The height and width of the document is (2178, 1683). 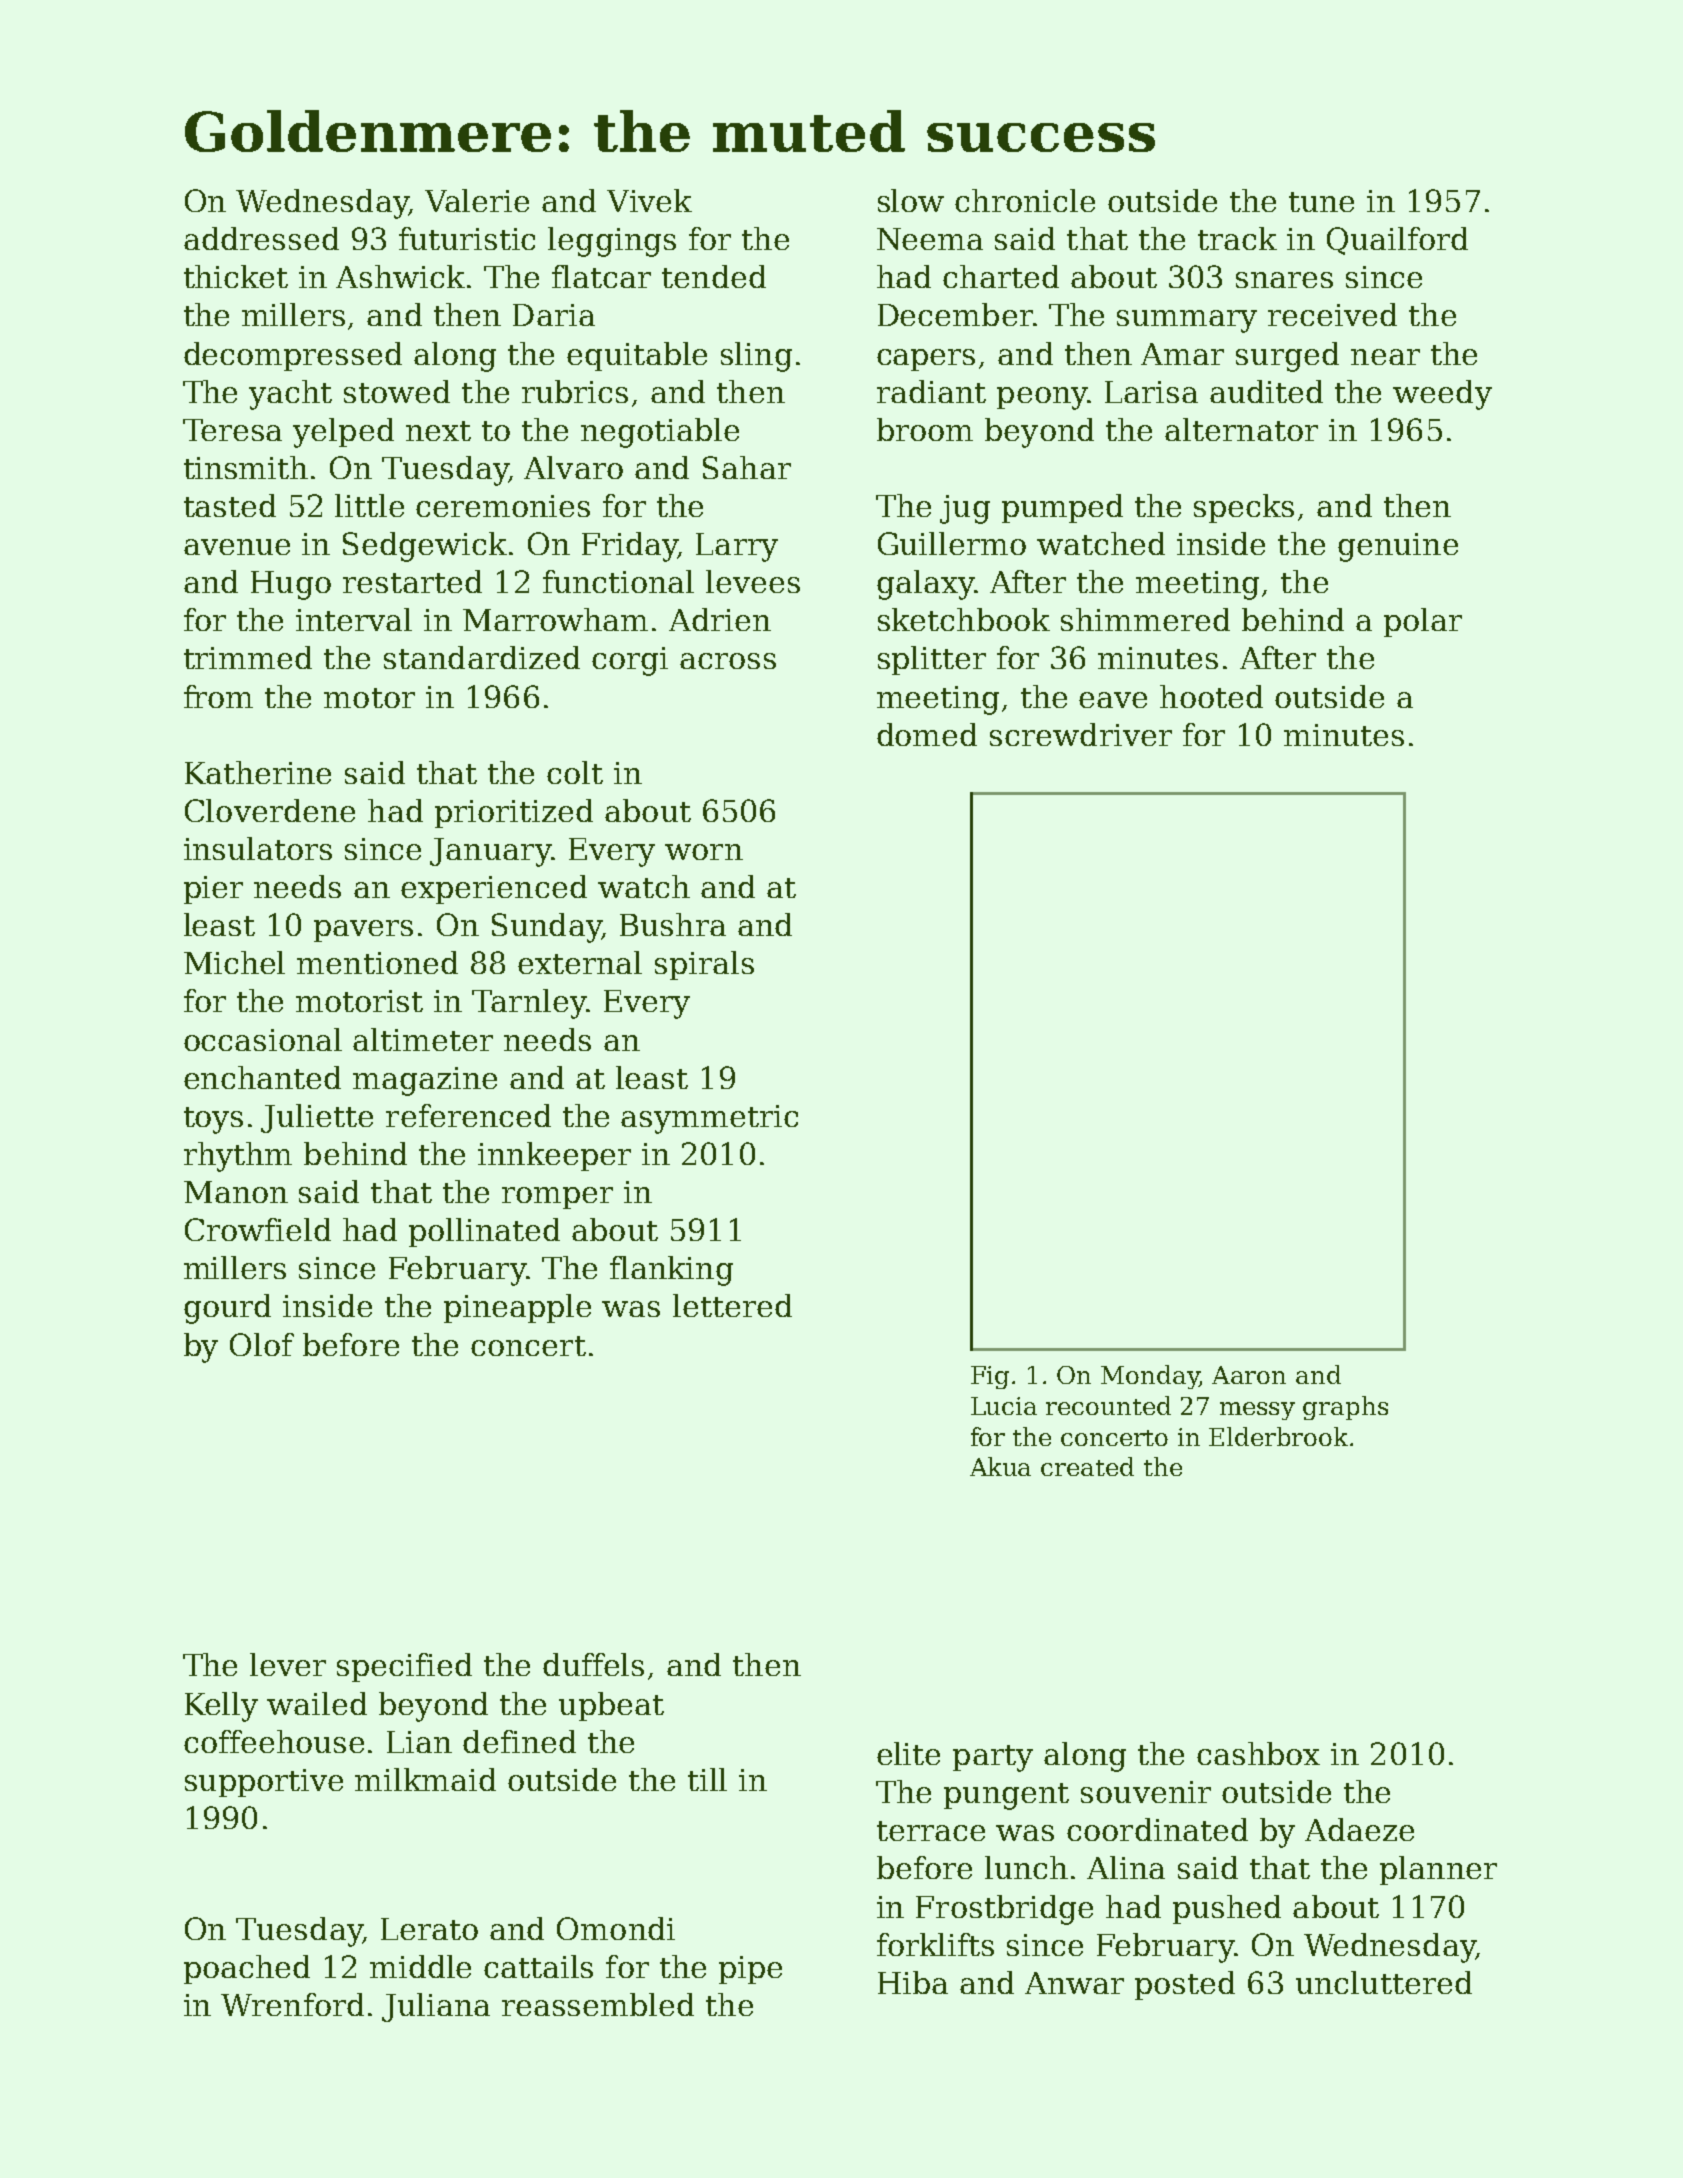 I want to click on milkmaid, so click(x=425, y=1779).
